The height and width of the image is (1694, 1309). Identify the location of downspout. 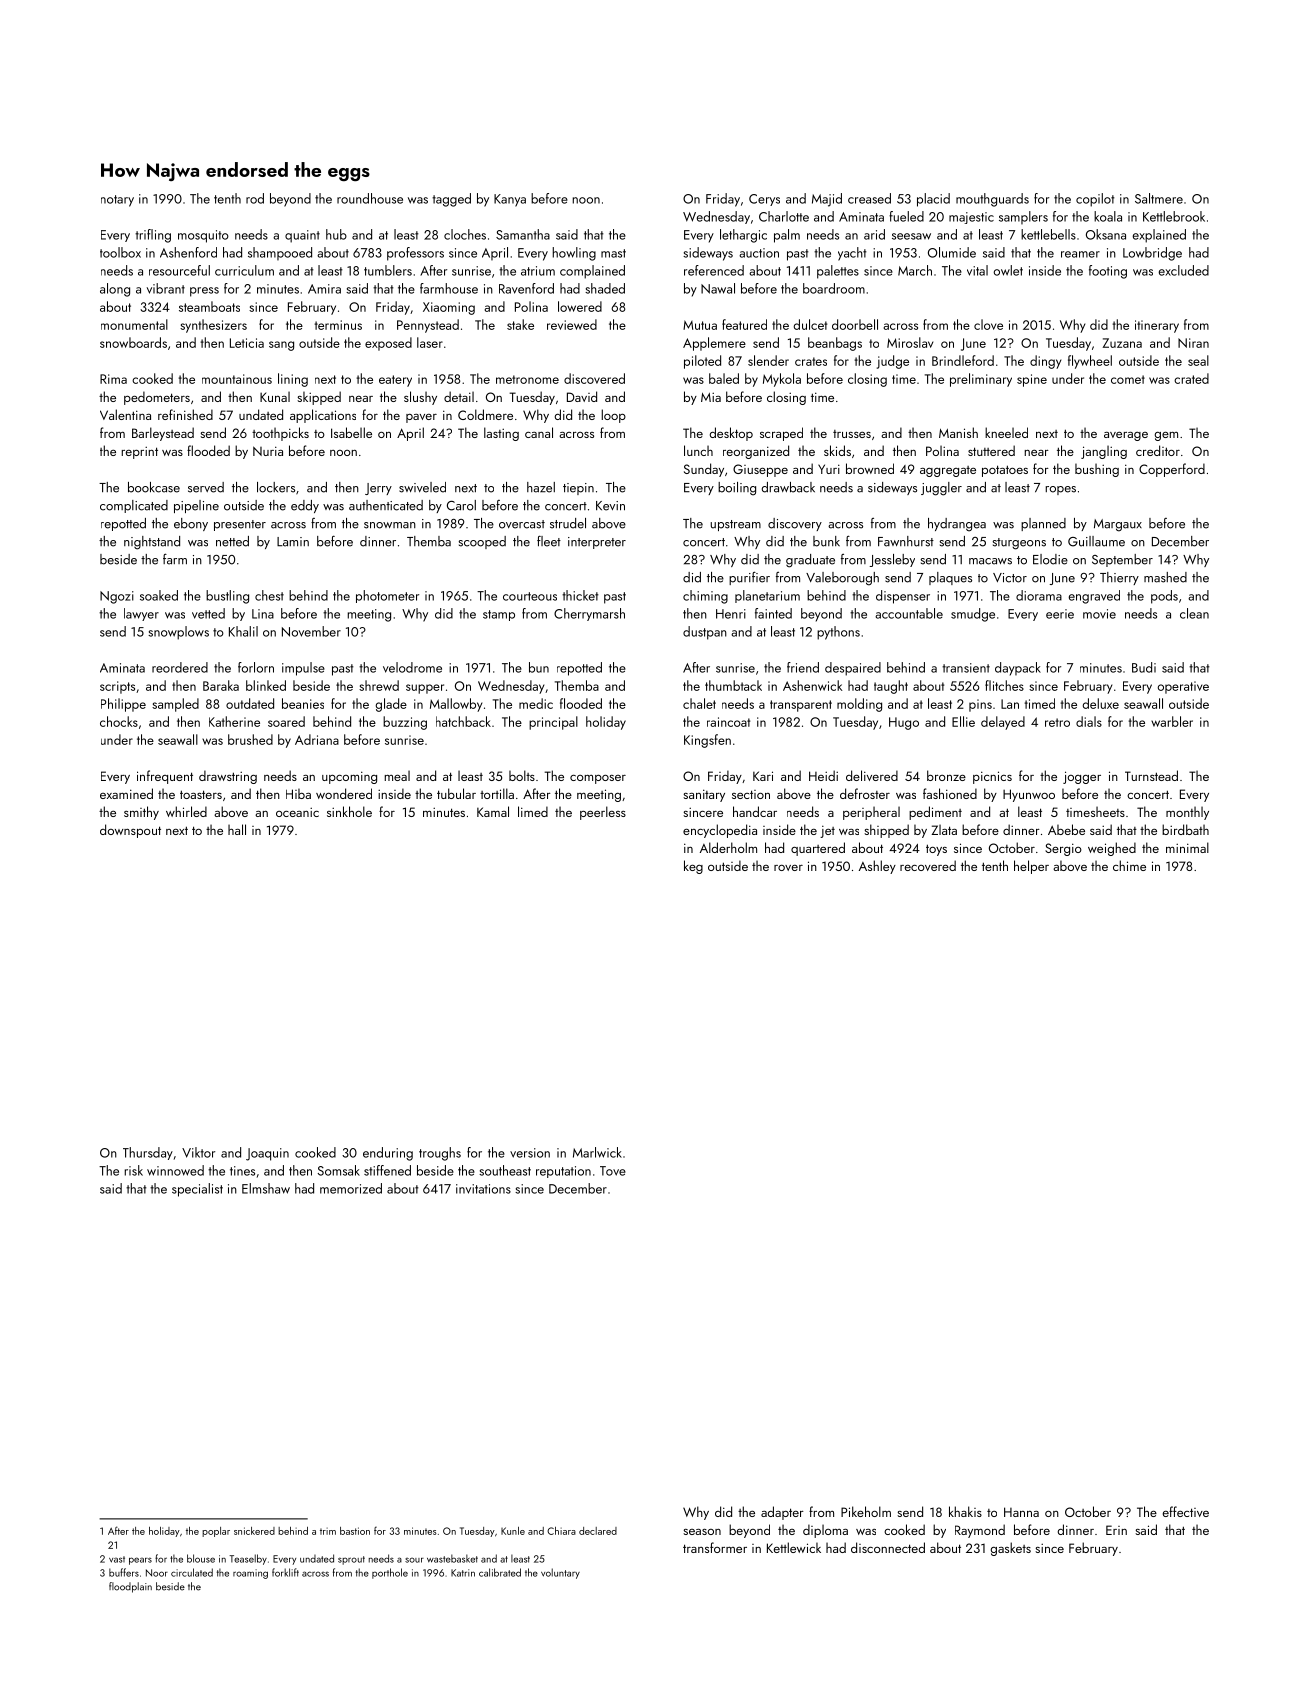
(130, 831).
